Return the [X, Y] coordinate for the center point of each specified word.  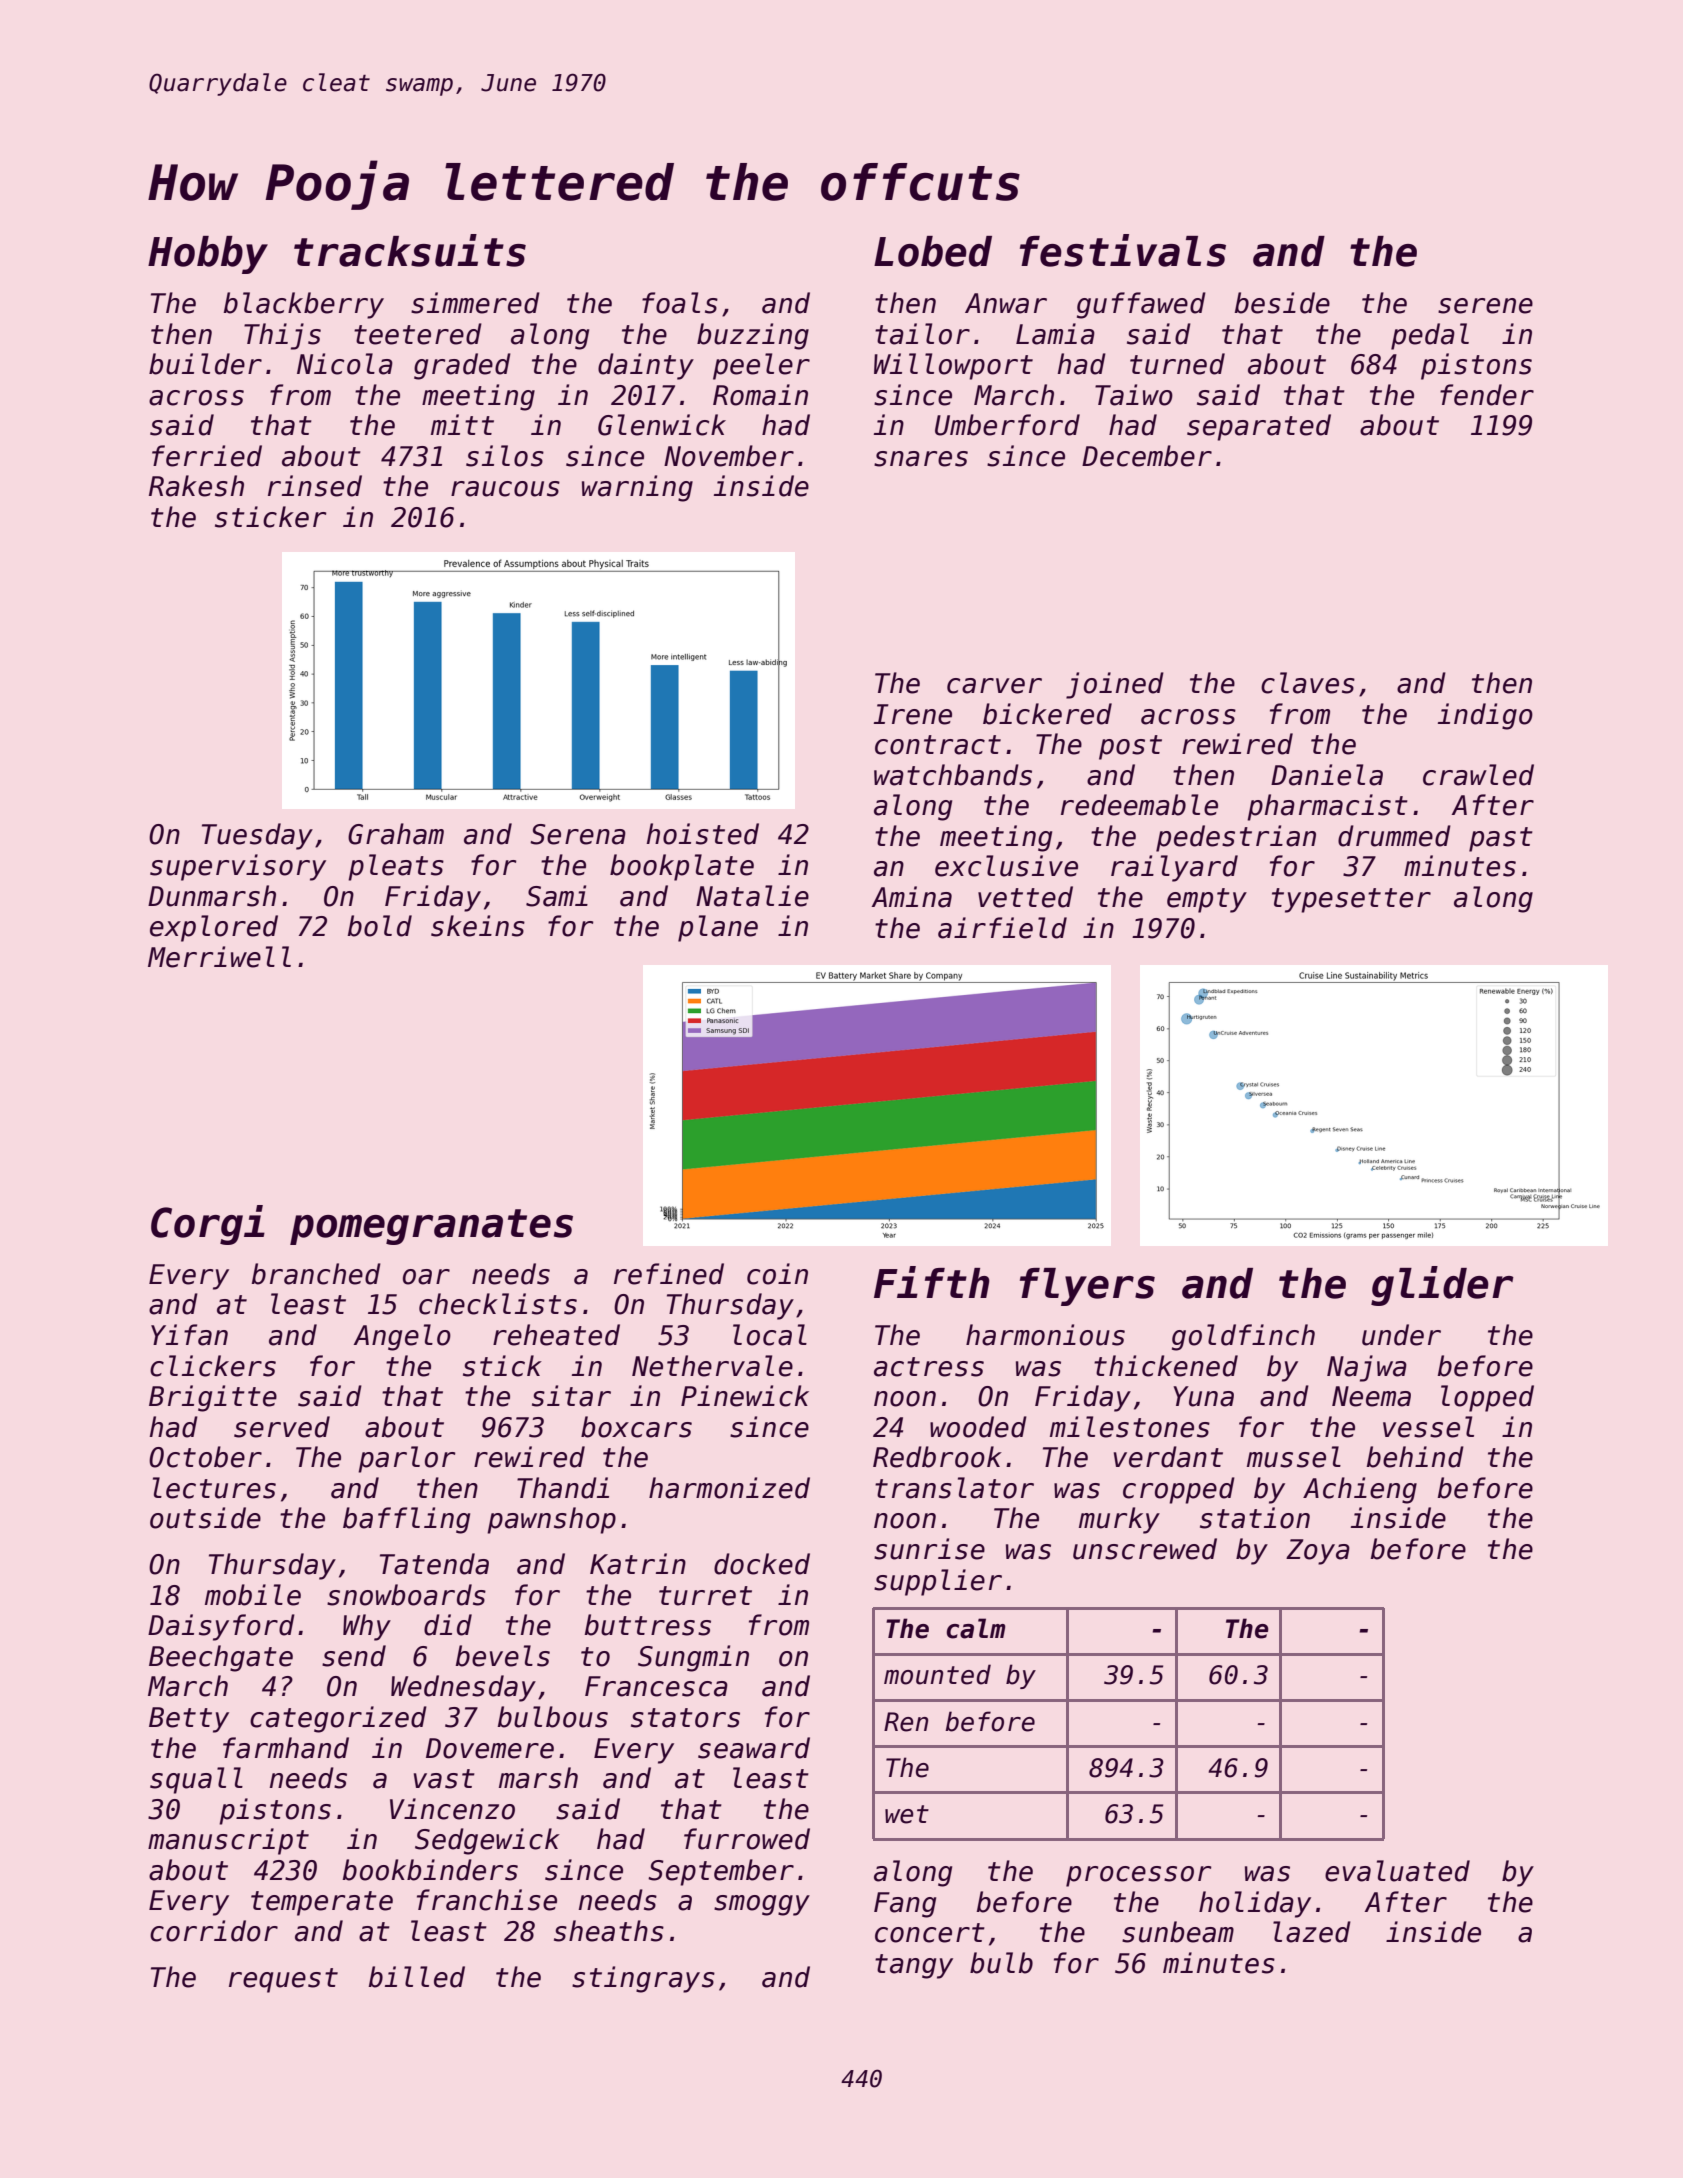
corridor [214, 1931]
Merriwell [219, 957]
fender [1487, 395]
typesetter [1351, 900]
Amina [912, 897]
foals [680, 303]
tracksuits [410, 250]
